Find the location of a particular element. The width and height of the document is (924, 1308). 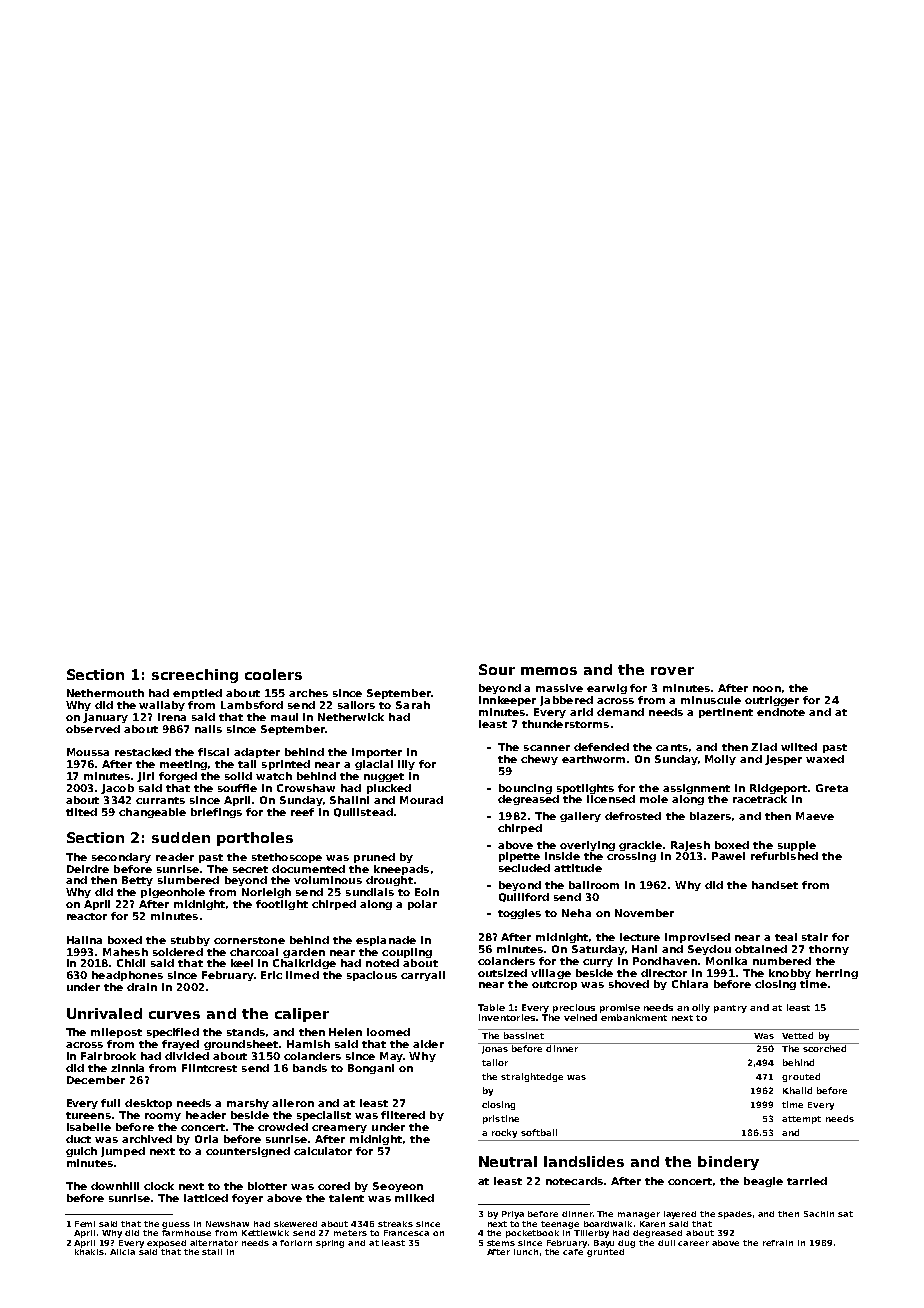

teenage is located at coordinates (560, 1225).
